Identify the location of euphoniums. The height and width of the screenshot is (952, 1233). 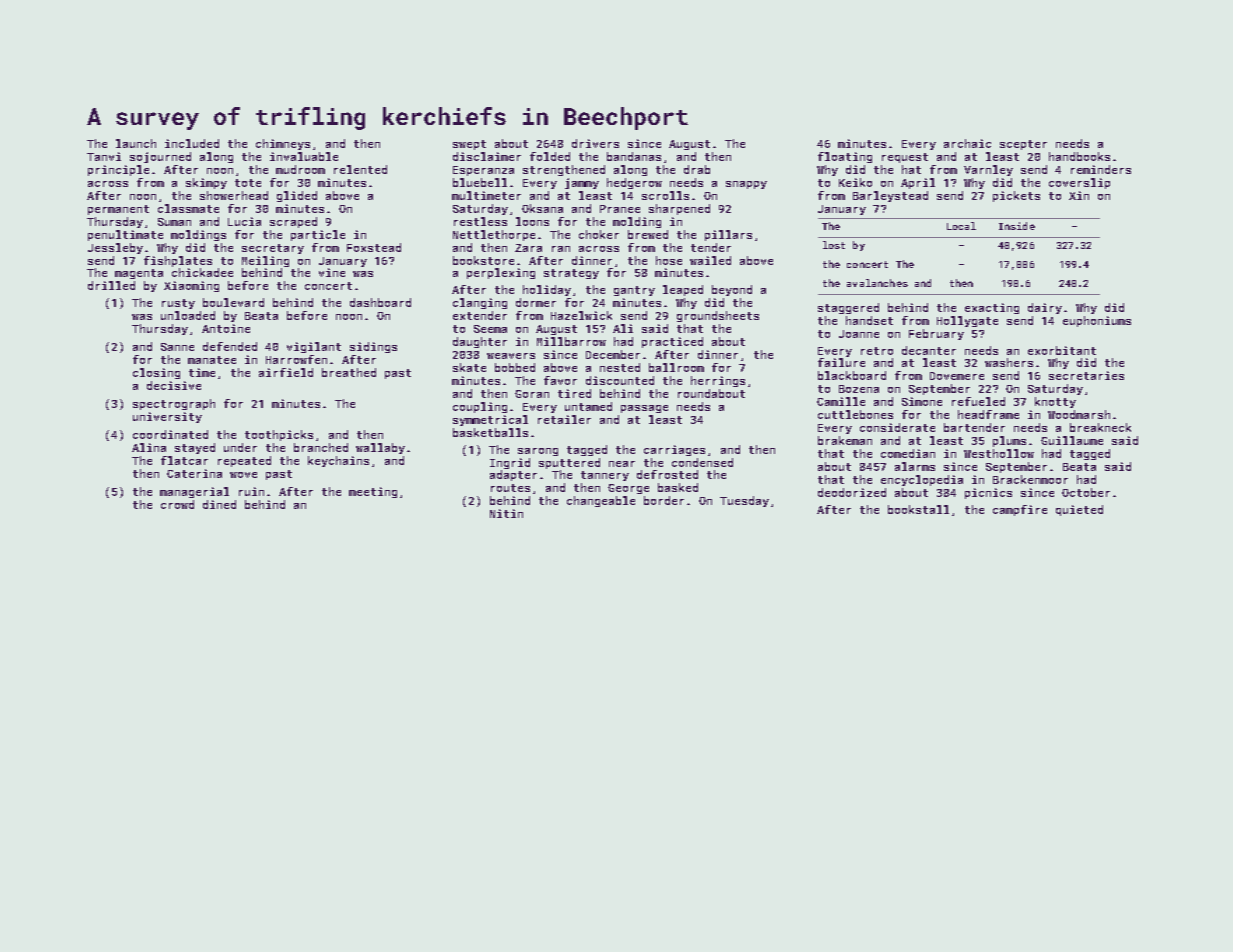
(1097, 321).
